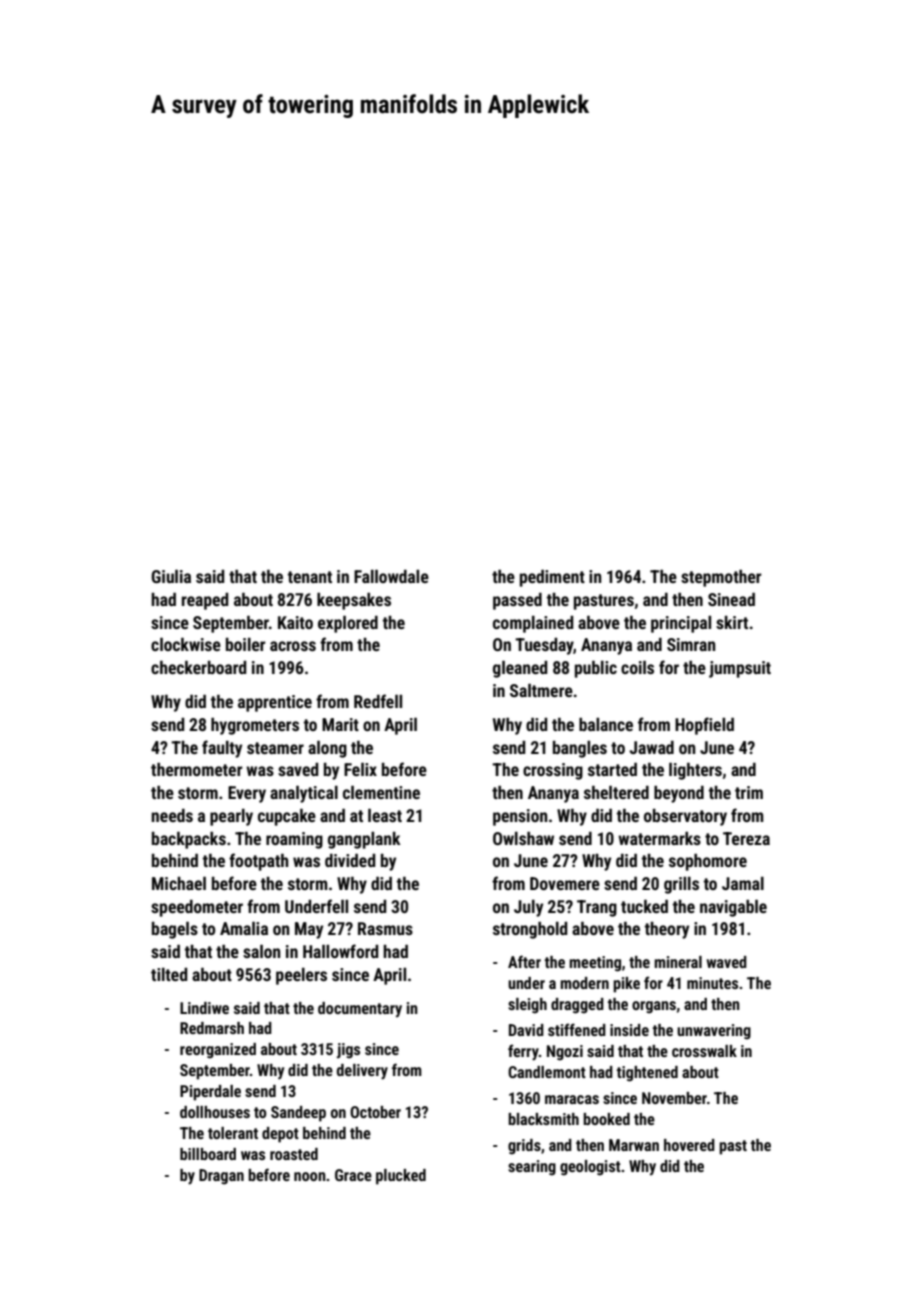  What do you see at coordinates (204, 1008) in the image?
I see `Lindiwe` at bounding box center [204, 1008].
